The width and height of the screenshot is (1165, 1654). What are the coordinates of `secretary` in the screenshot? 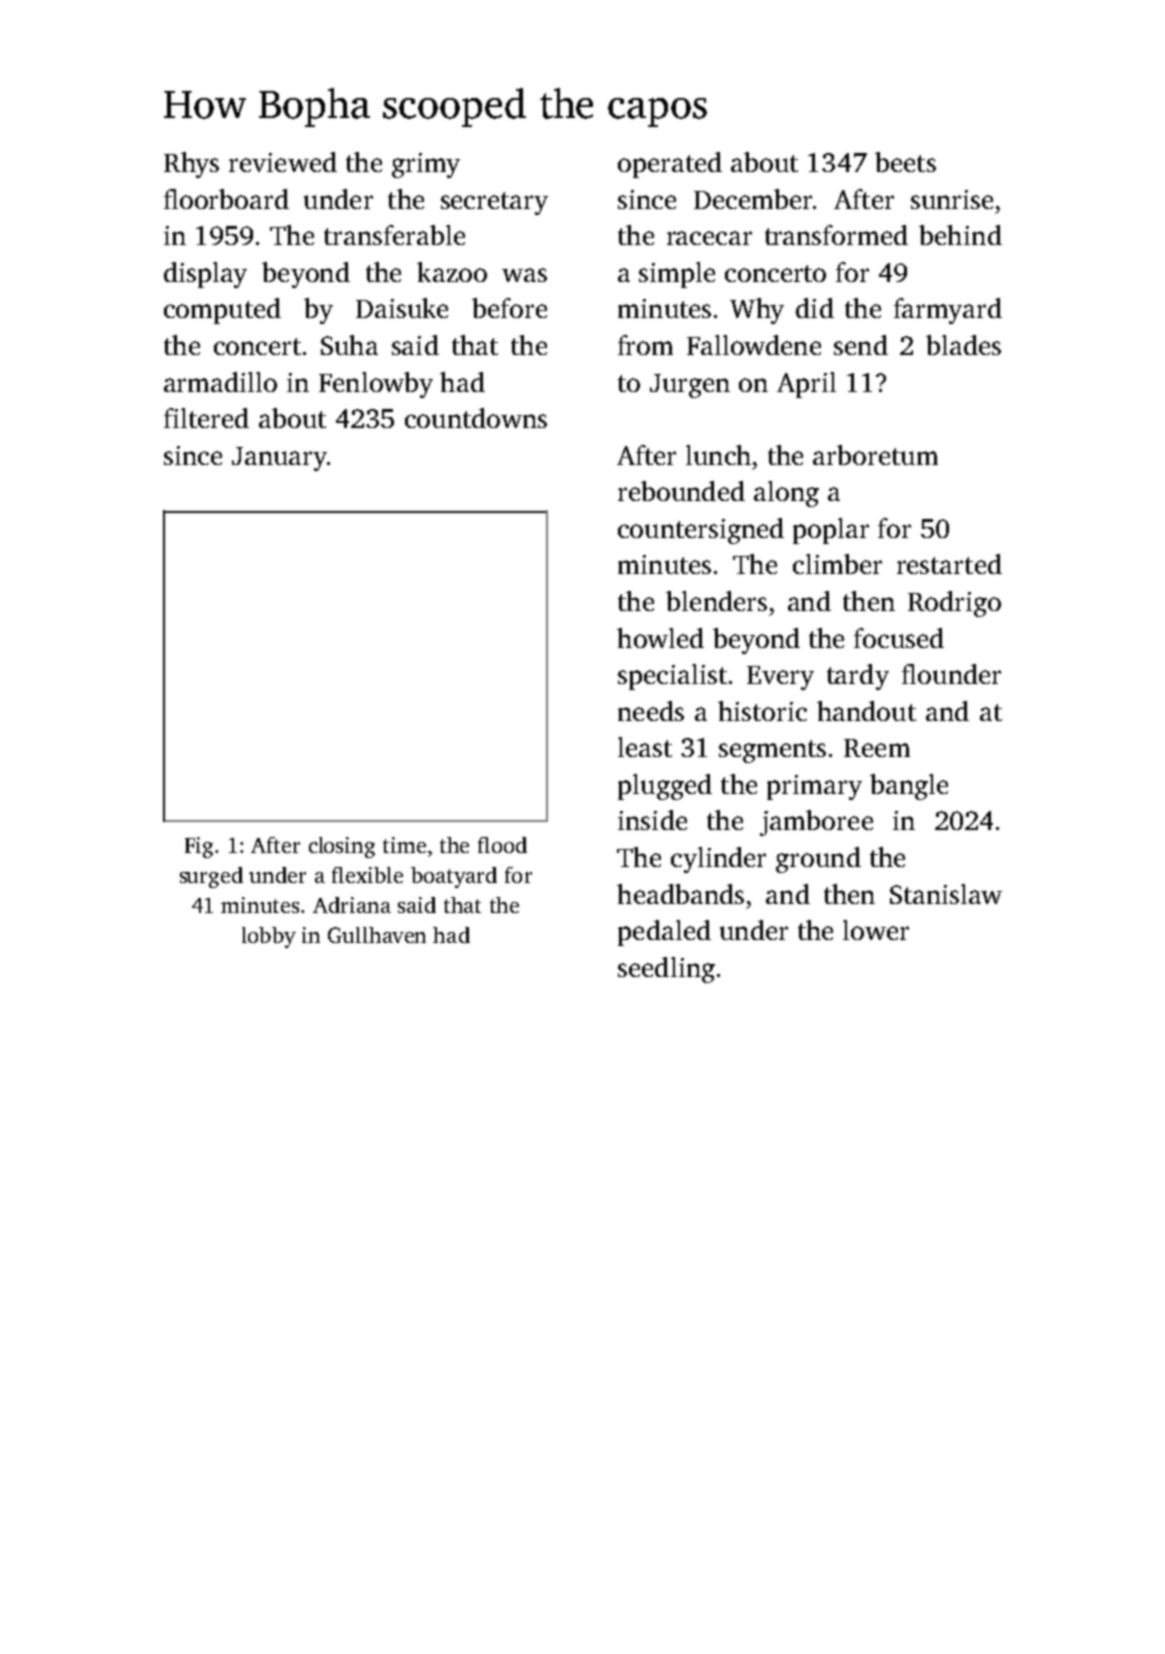 It's located at (494, 203).
